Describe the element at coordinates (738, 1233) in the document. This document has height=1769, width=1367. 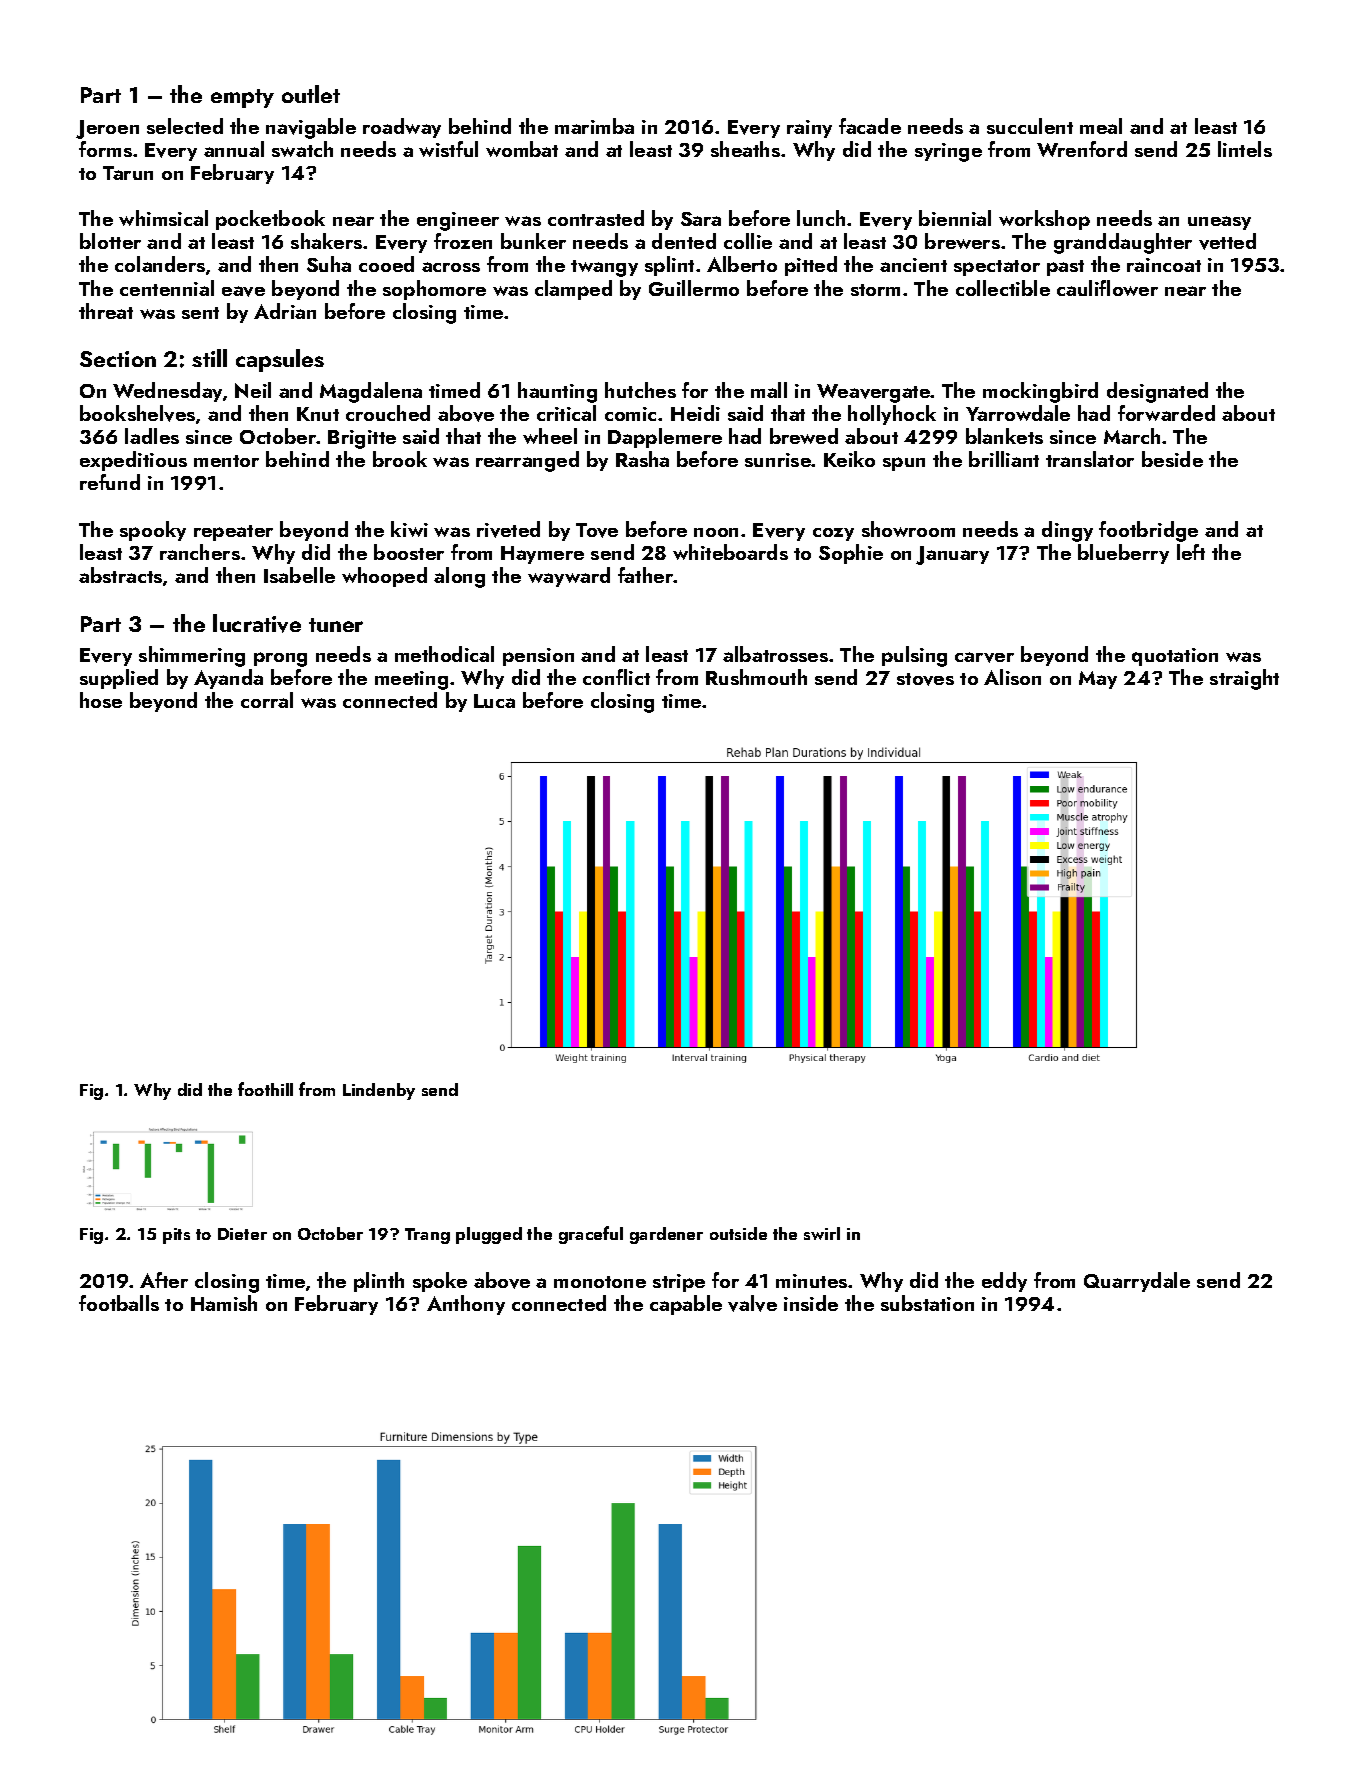
I see `outside` at that location.
